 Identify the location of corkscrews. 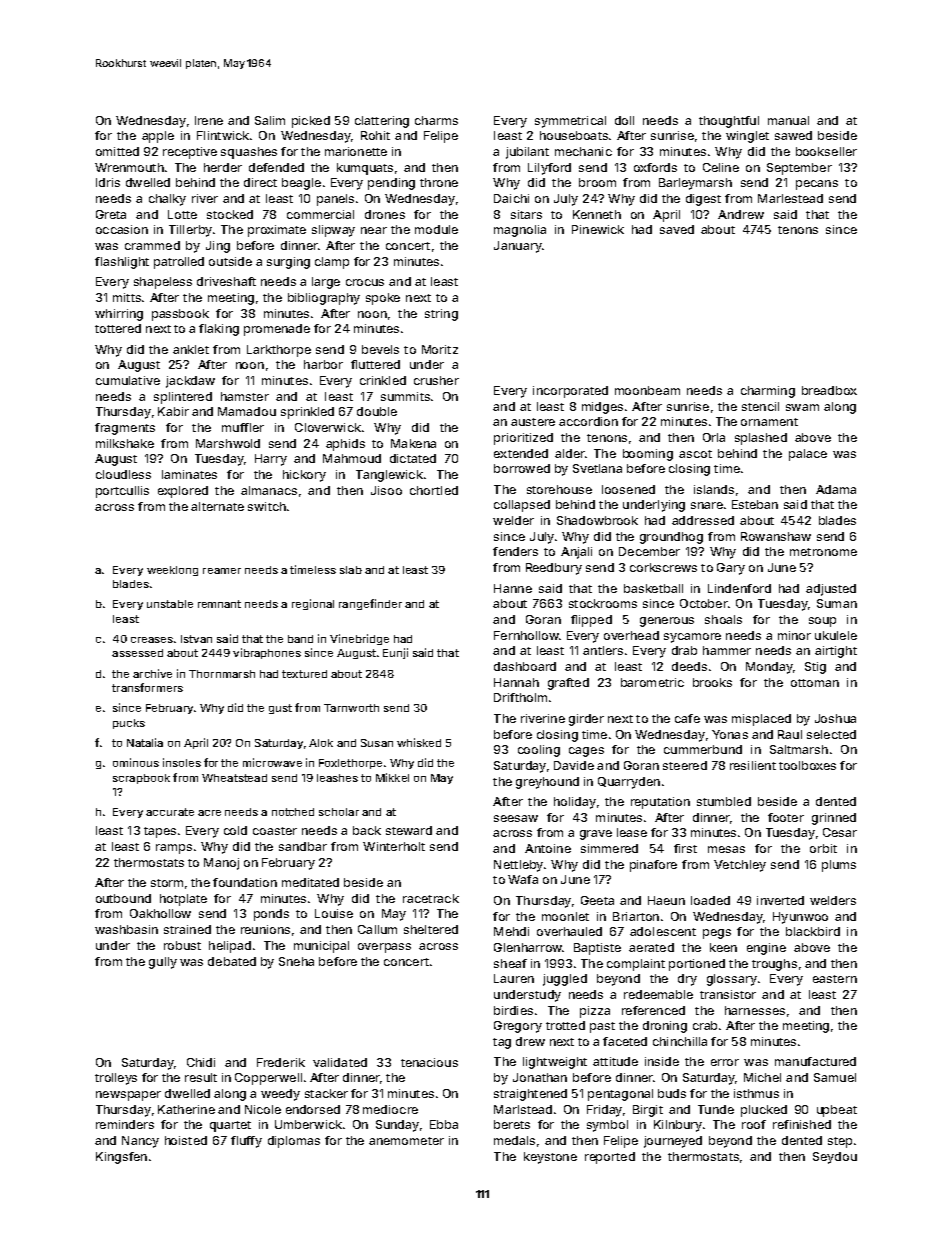
(663, 567).
